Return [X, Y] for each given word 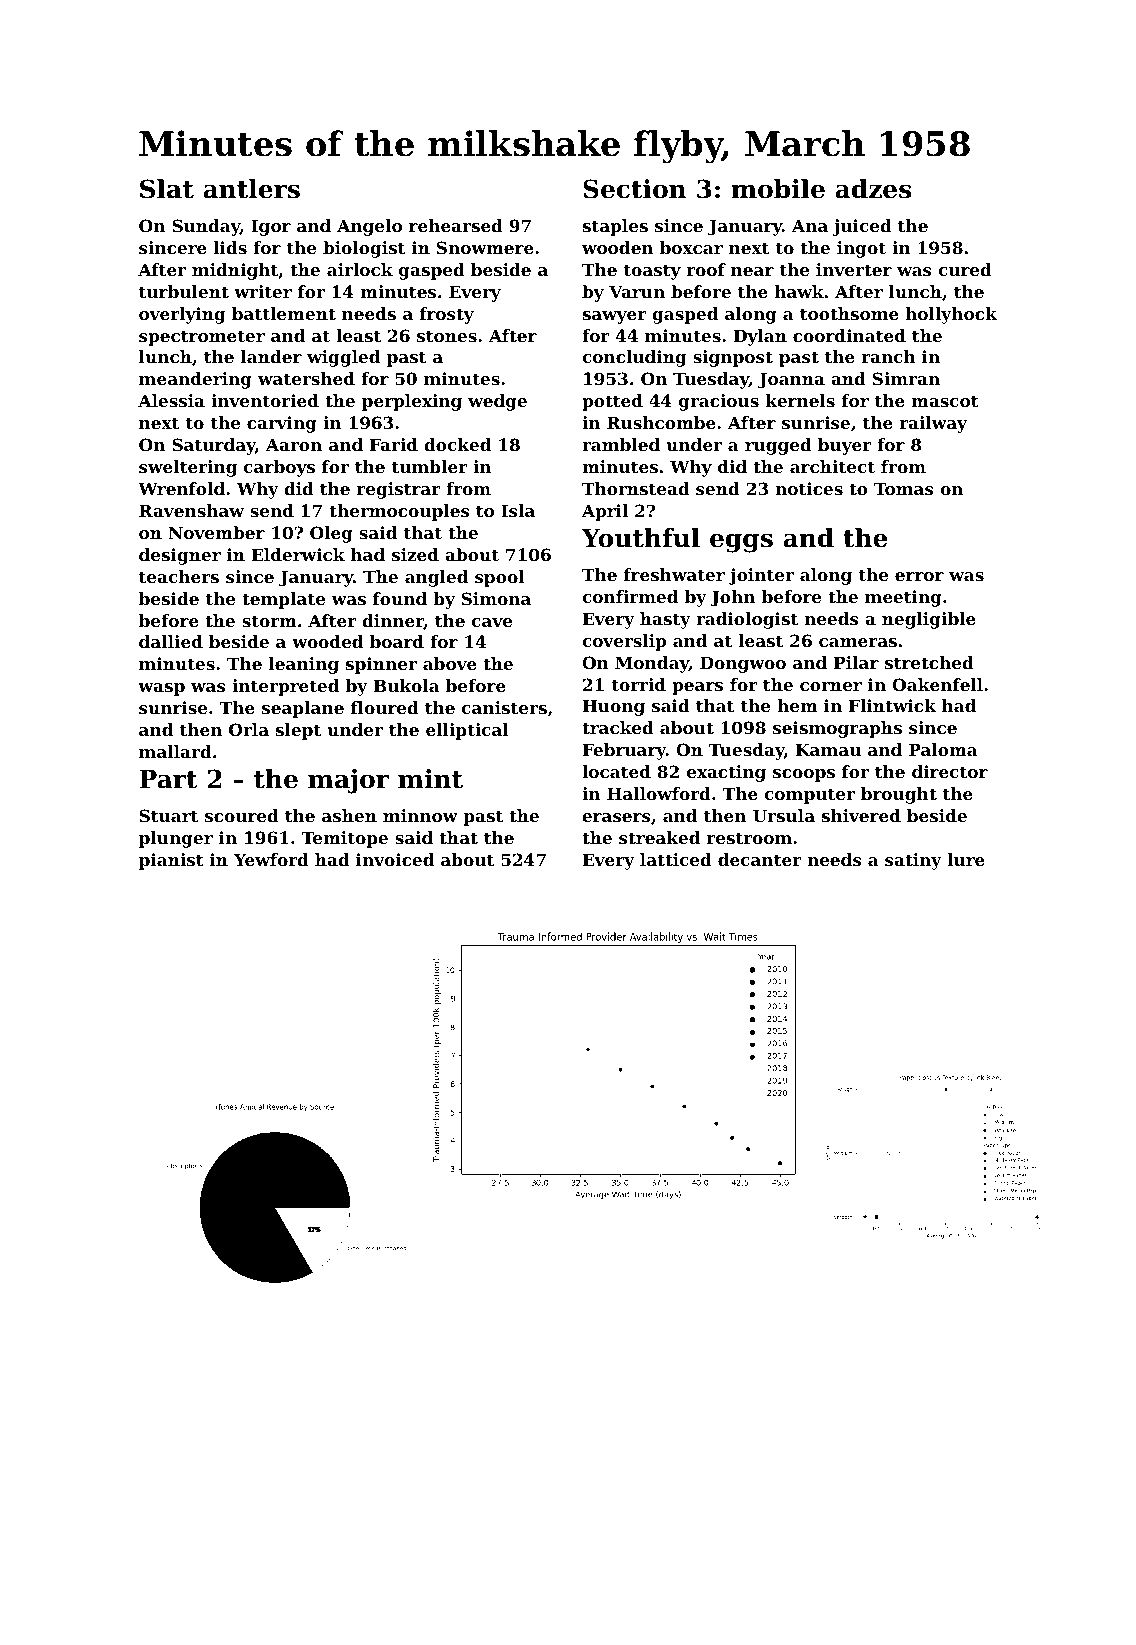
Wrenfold [181, 488]
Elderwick [298, 554]
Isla [518, 510]
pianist [171, 861]
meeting [903, 598]
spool [499, 578]
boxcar [691, 247]
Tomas [904, 488]
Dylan [760, 337]
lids [230, 247]
